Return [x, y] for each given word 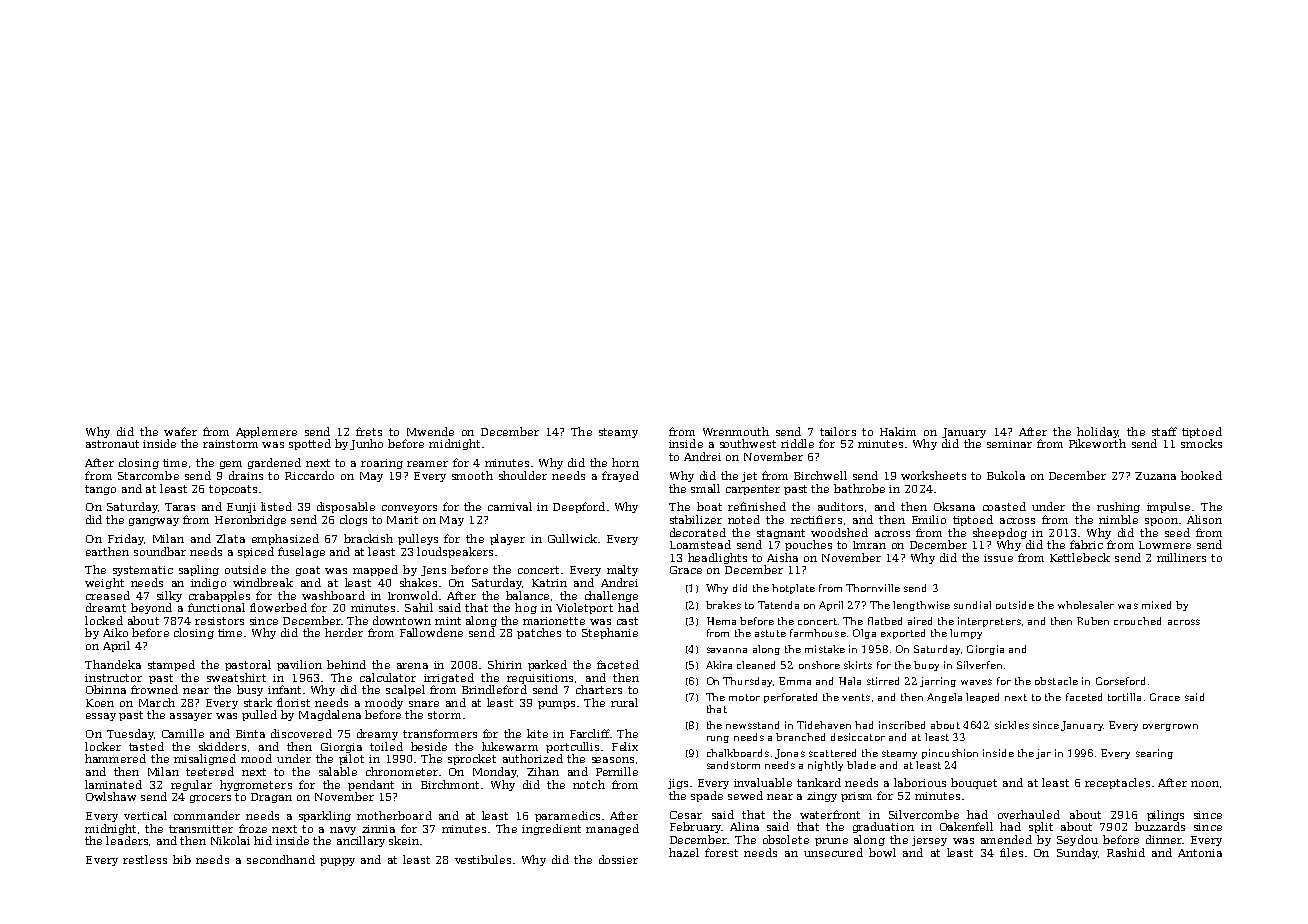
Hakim [898, 431]
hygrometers [256, 785]
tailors [838, 431]
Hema [721, 621]
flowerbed [278, 607]
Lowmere [1165, 545]
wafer [180, 431]
